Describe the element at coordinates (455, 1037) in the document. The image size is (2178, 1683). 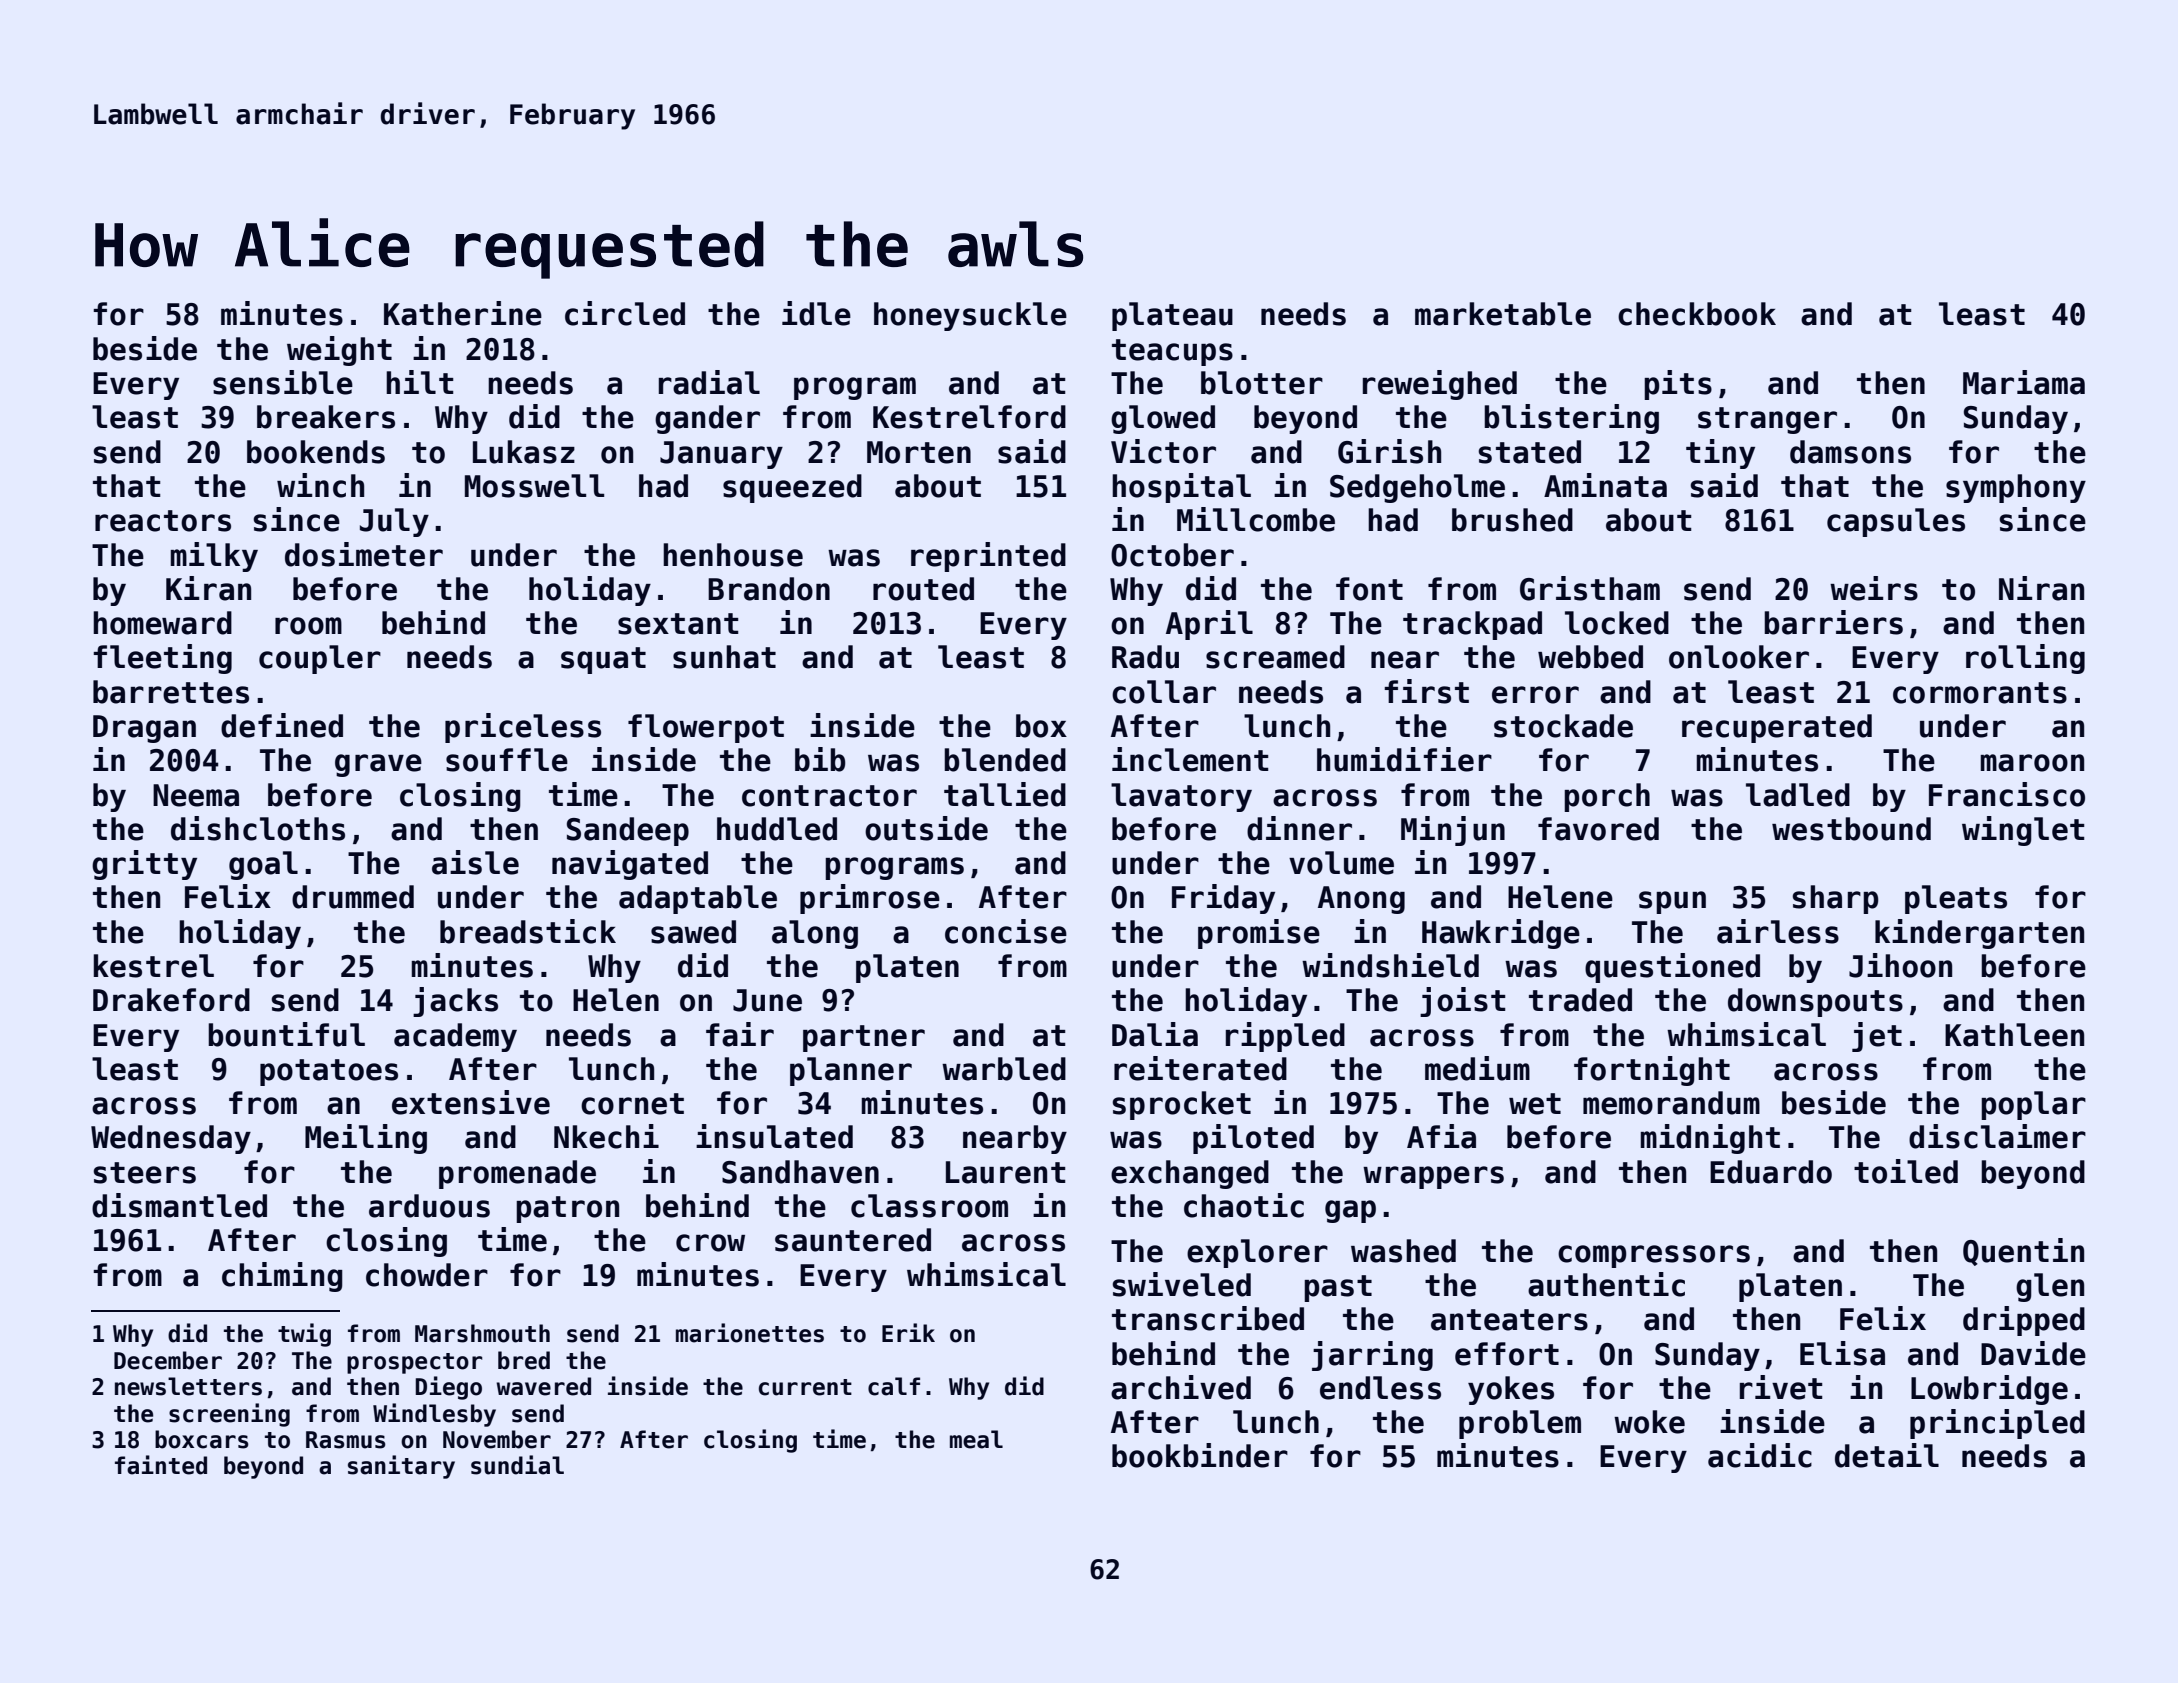
I see `academy` at that location.
